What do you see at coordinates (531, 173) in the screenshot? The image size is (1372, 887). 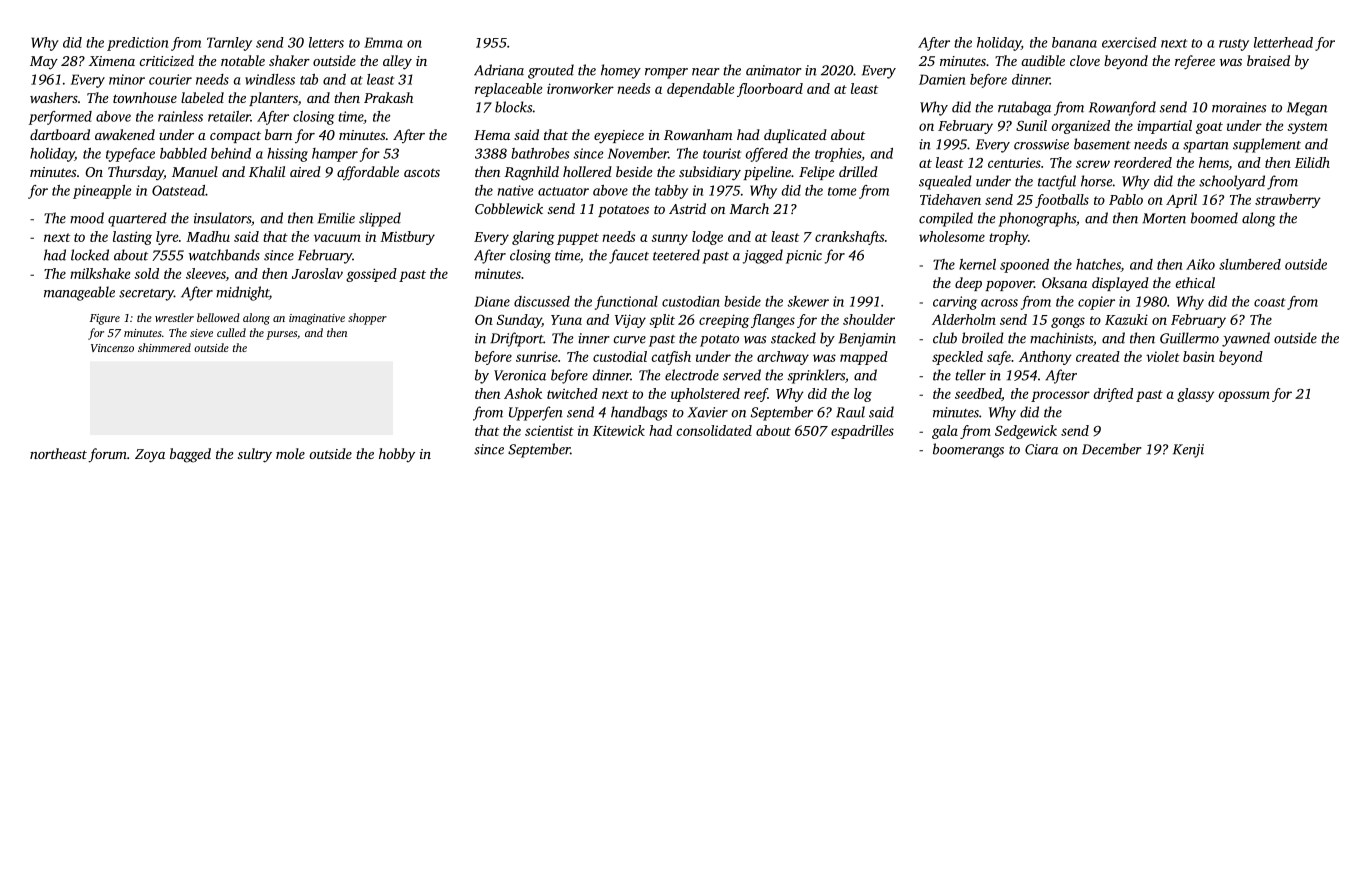 I see `Ragnhild` at bounding box center [531, 173].
